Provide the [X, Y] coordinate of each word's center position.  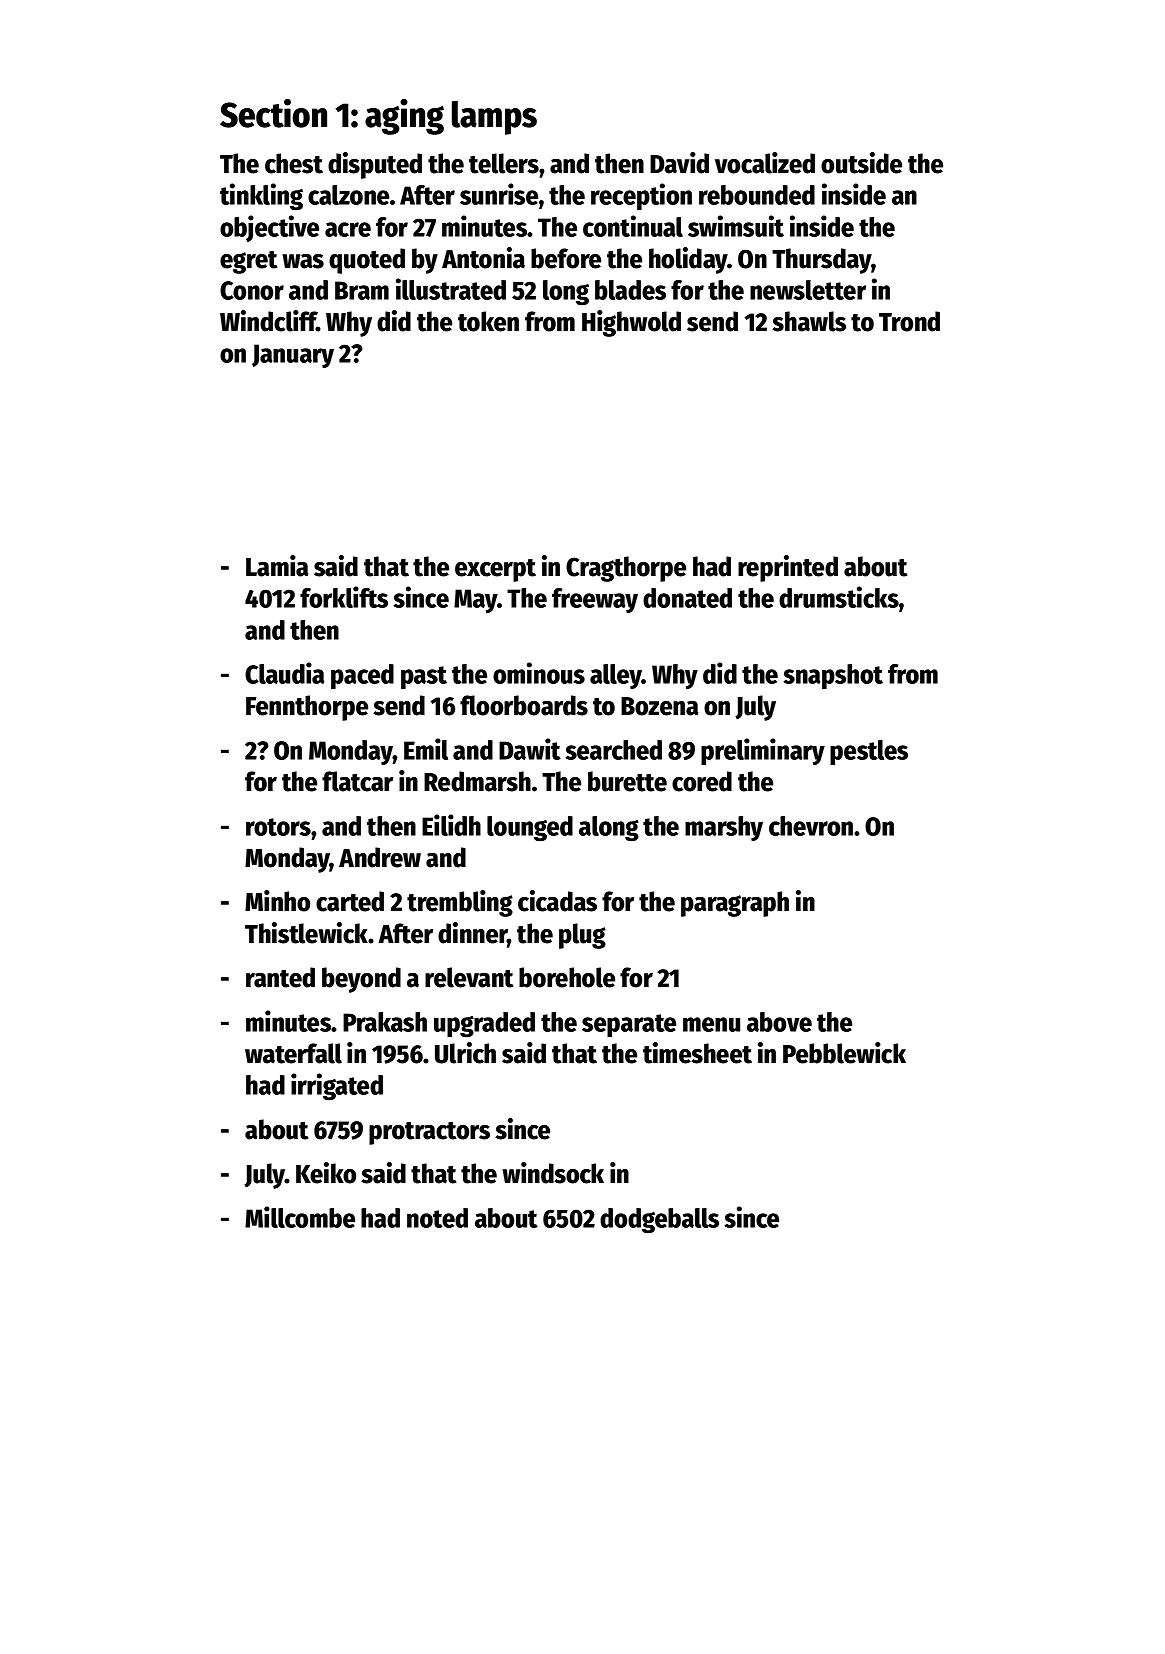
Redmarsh [477, 781]
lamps [494, 118]
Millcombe [300, 1217]
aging [404, 117]
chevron [811, 826]
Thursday [822, 261]
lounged [530, 828]
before [566, 258]
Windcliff [268, 321]
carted [350, 901]
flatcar [357, 781]
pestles [869, 752]
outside [861, 163]
